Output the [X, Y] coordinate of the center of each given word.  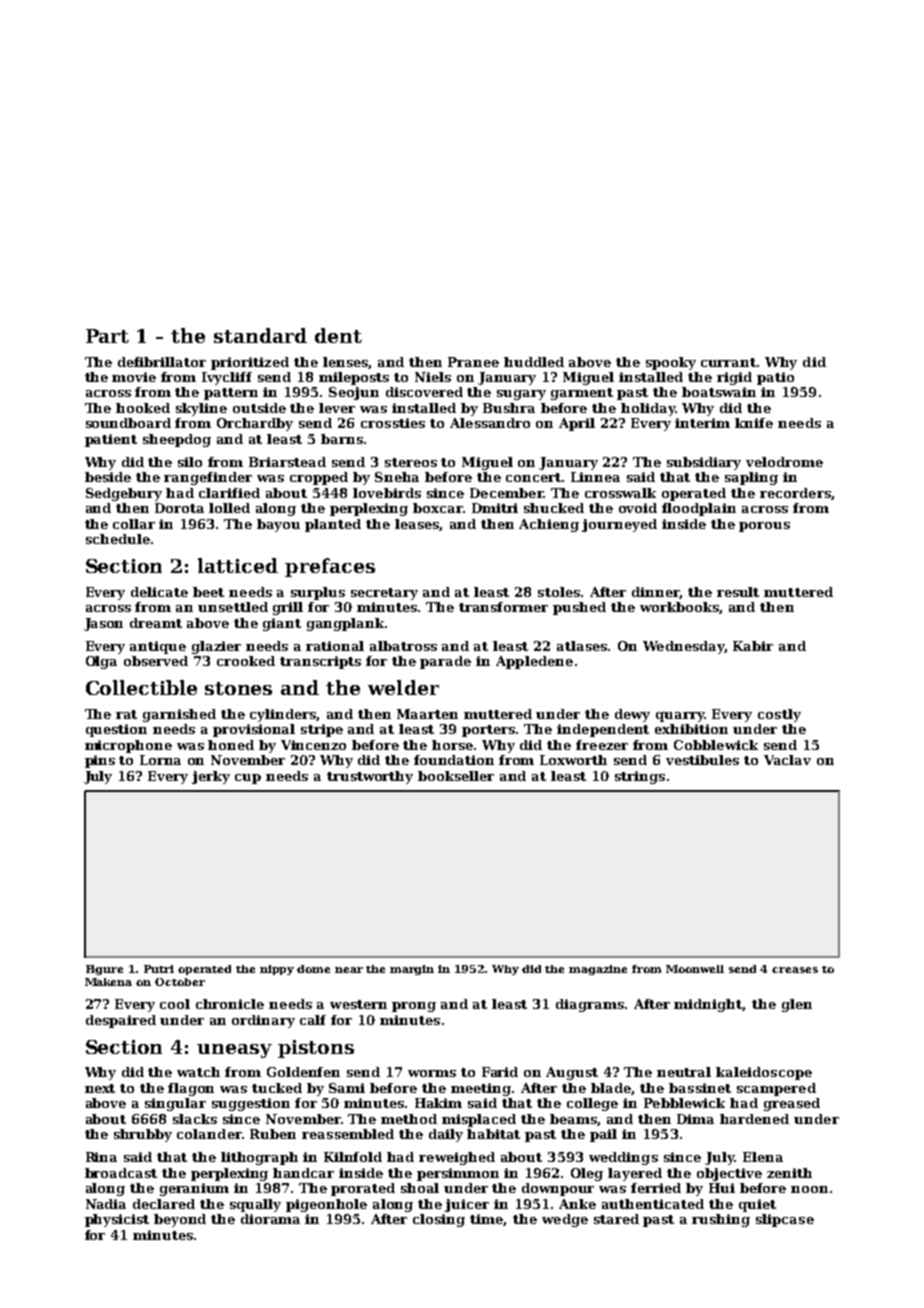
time [487, 1220]
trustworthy [370, 777]
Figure [104, 970]
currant [728, 362]
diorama [270, 1219]
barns [342, 439]
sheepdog [177, 440]
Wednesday [683, 647]
